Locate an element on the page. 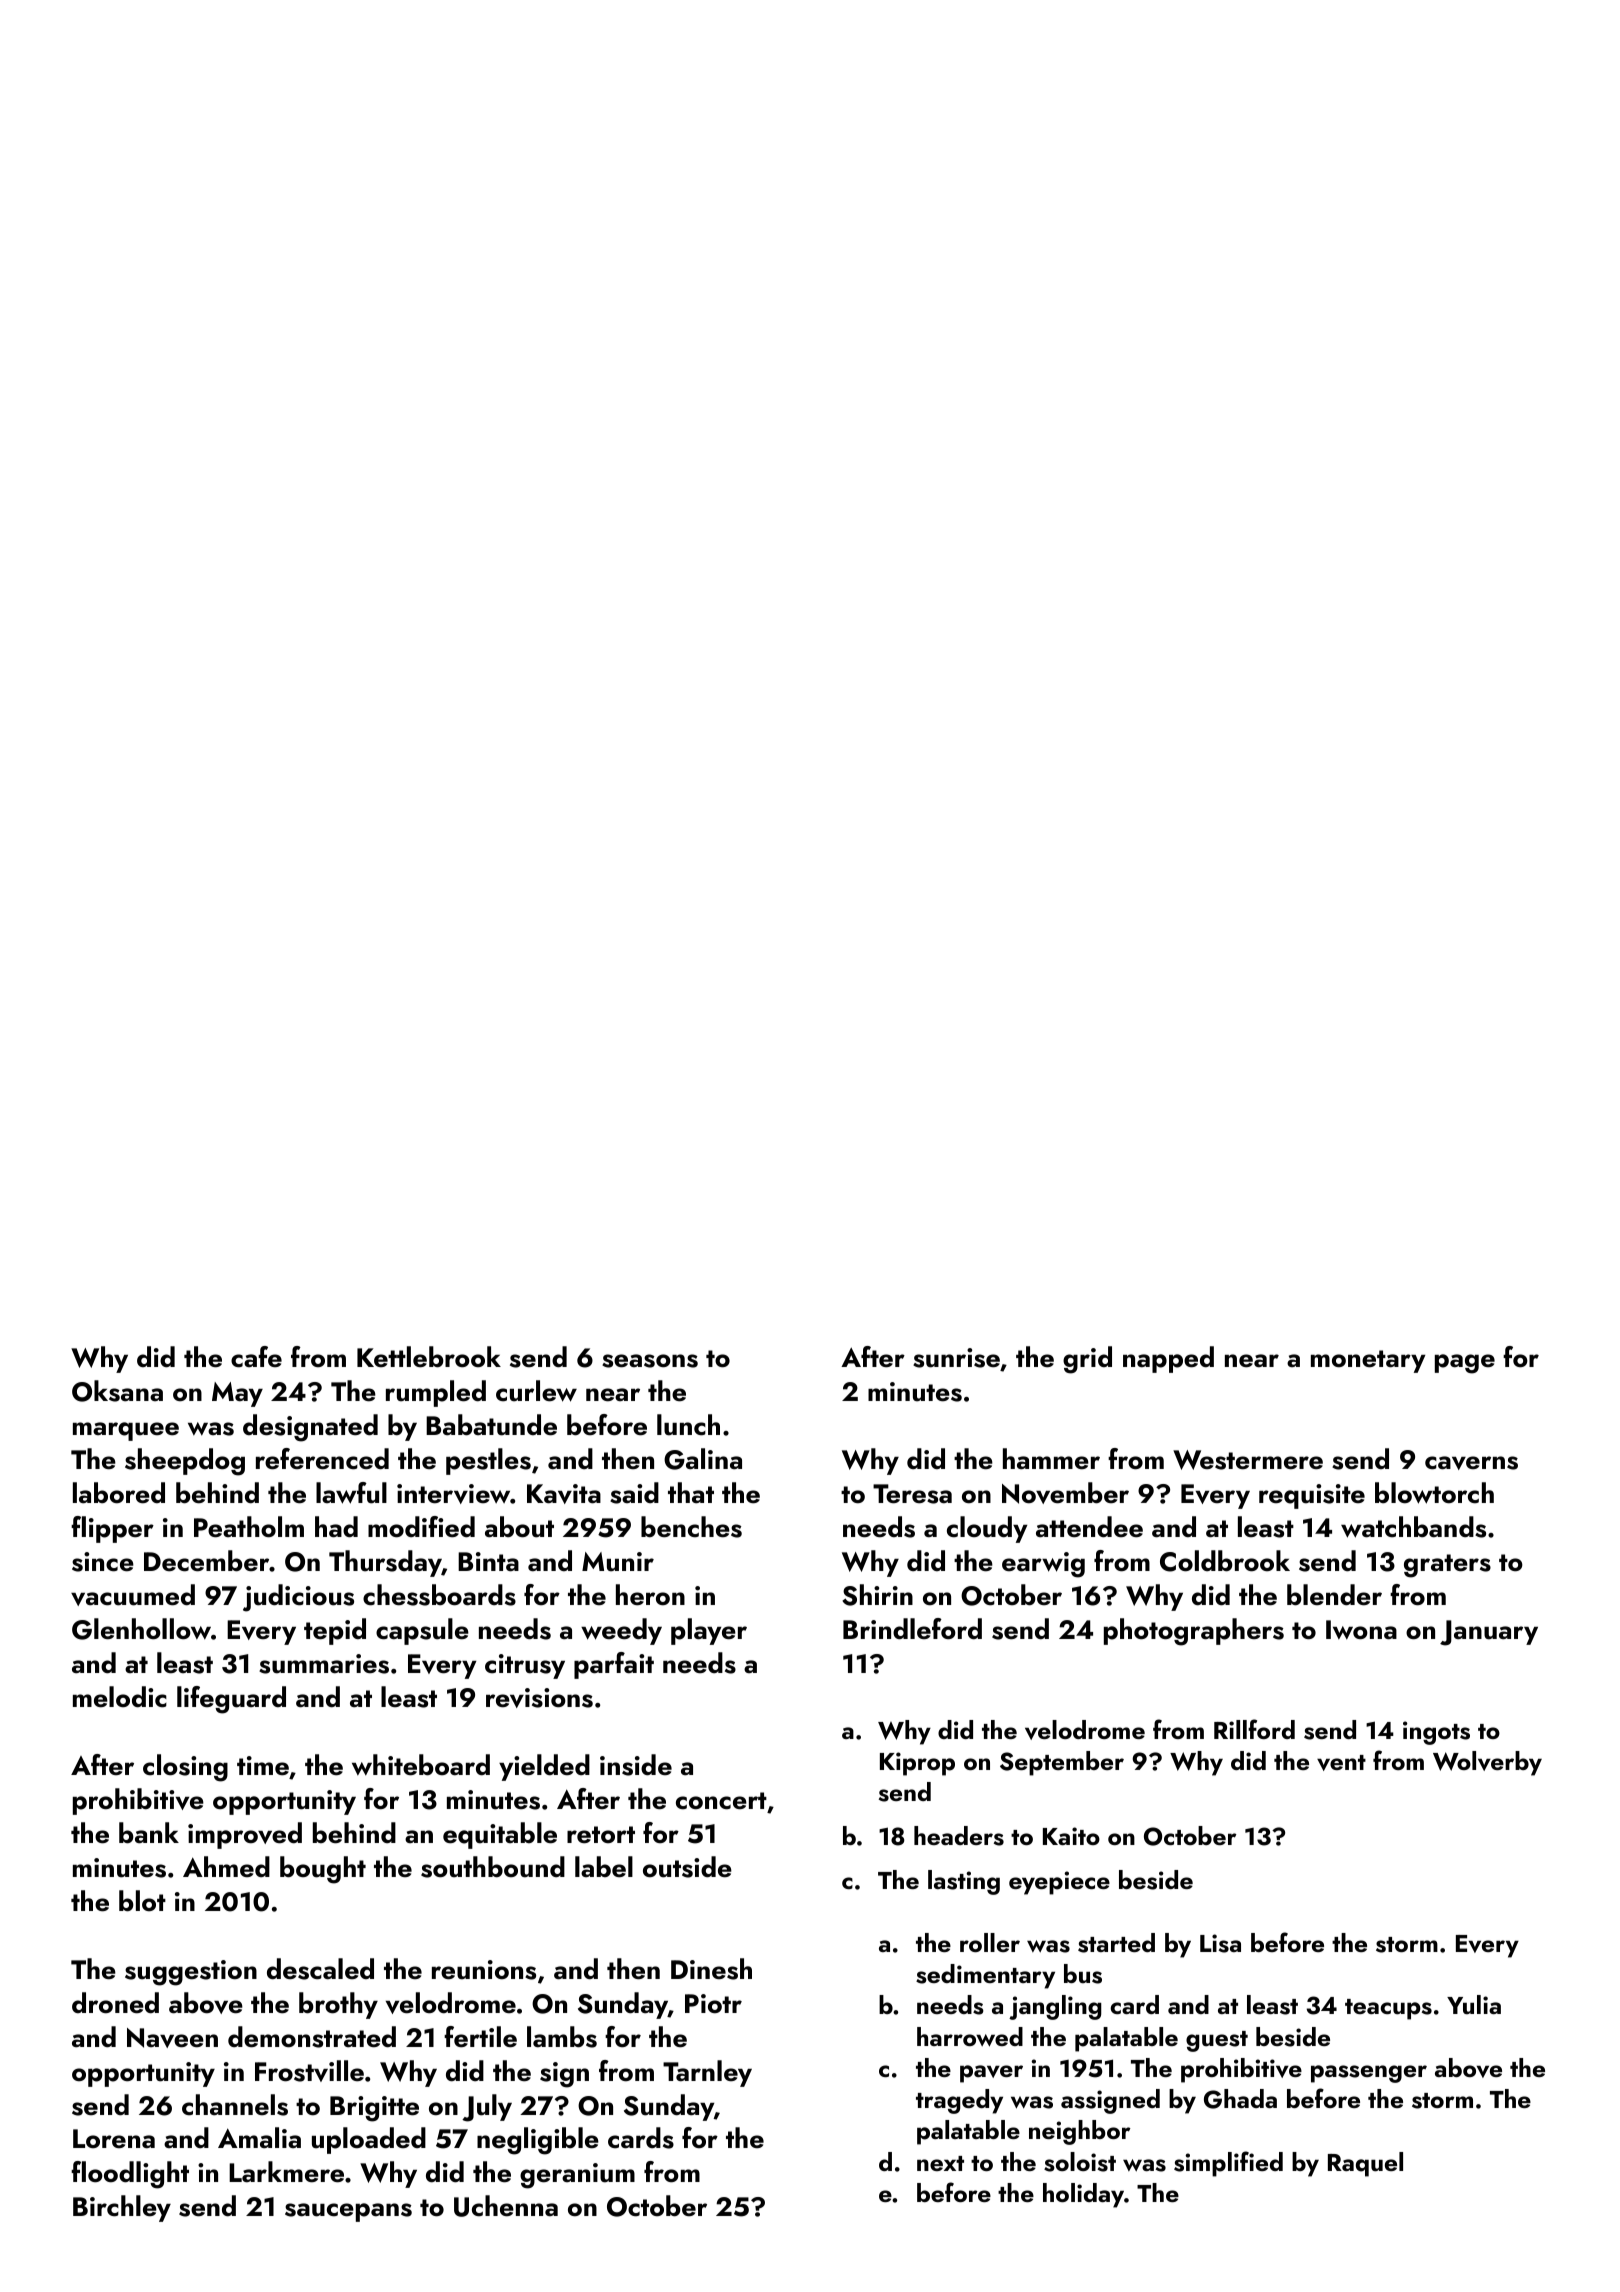 Image resolution: width=1620 pixels, height=2292 pixels. napped is located at coordinates (1168, 1359).
